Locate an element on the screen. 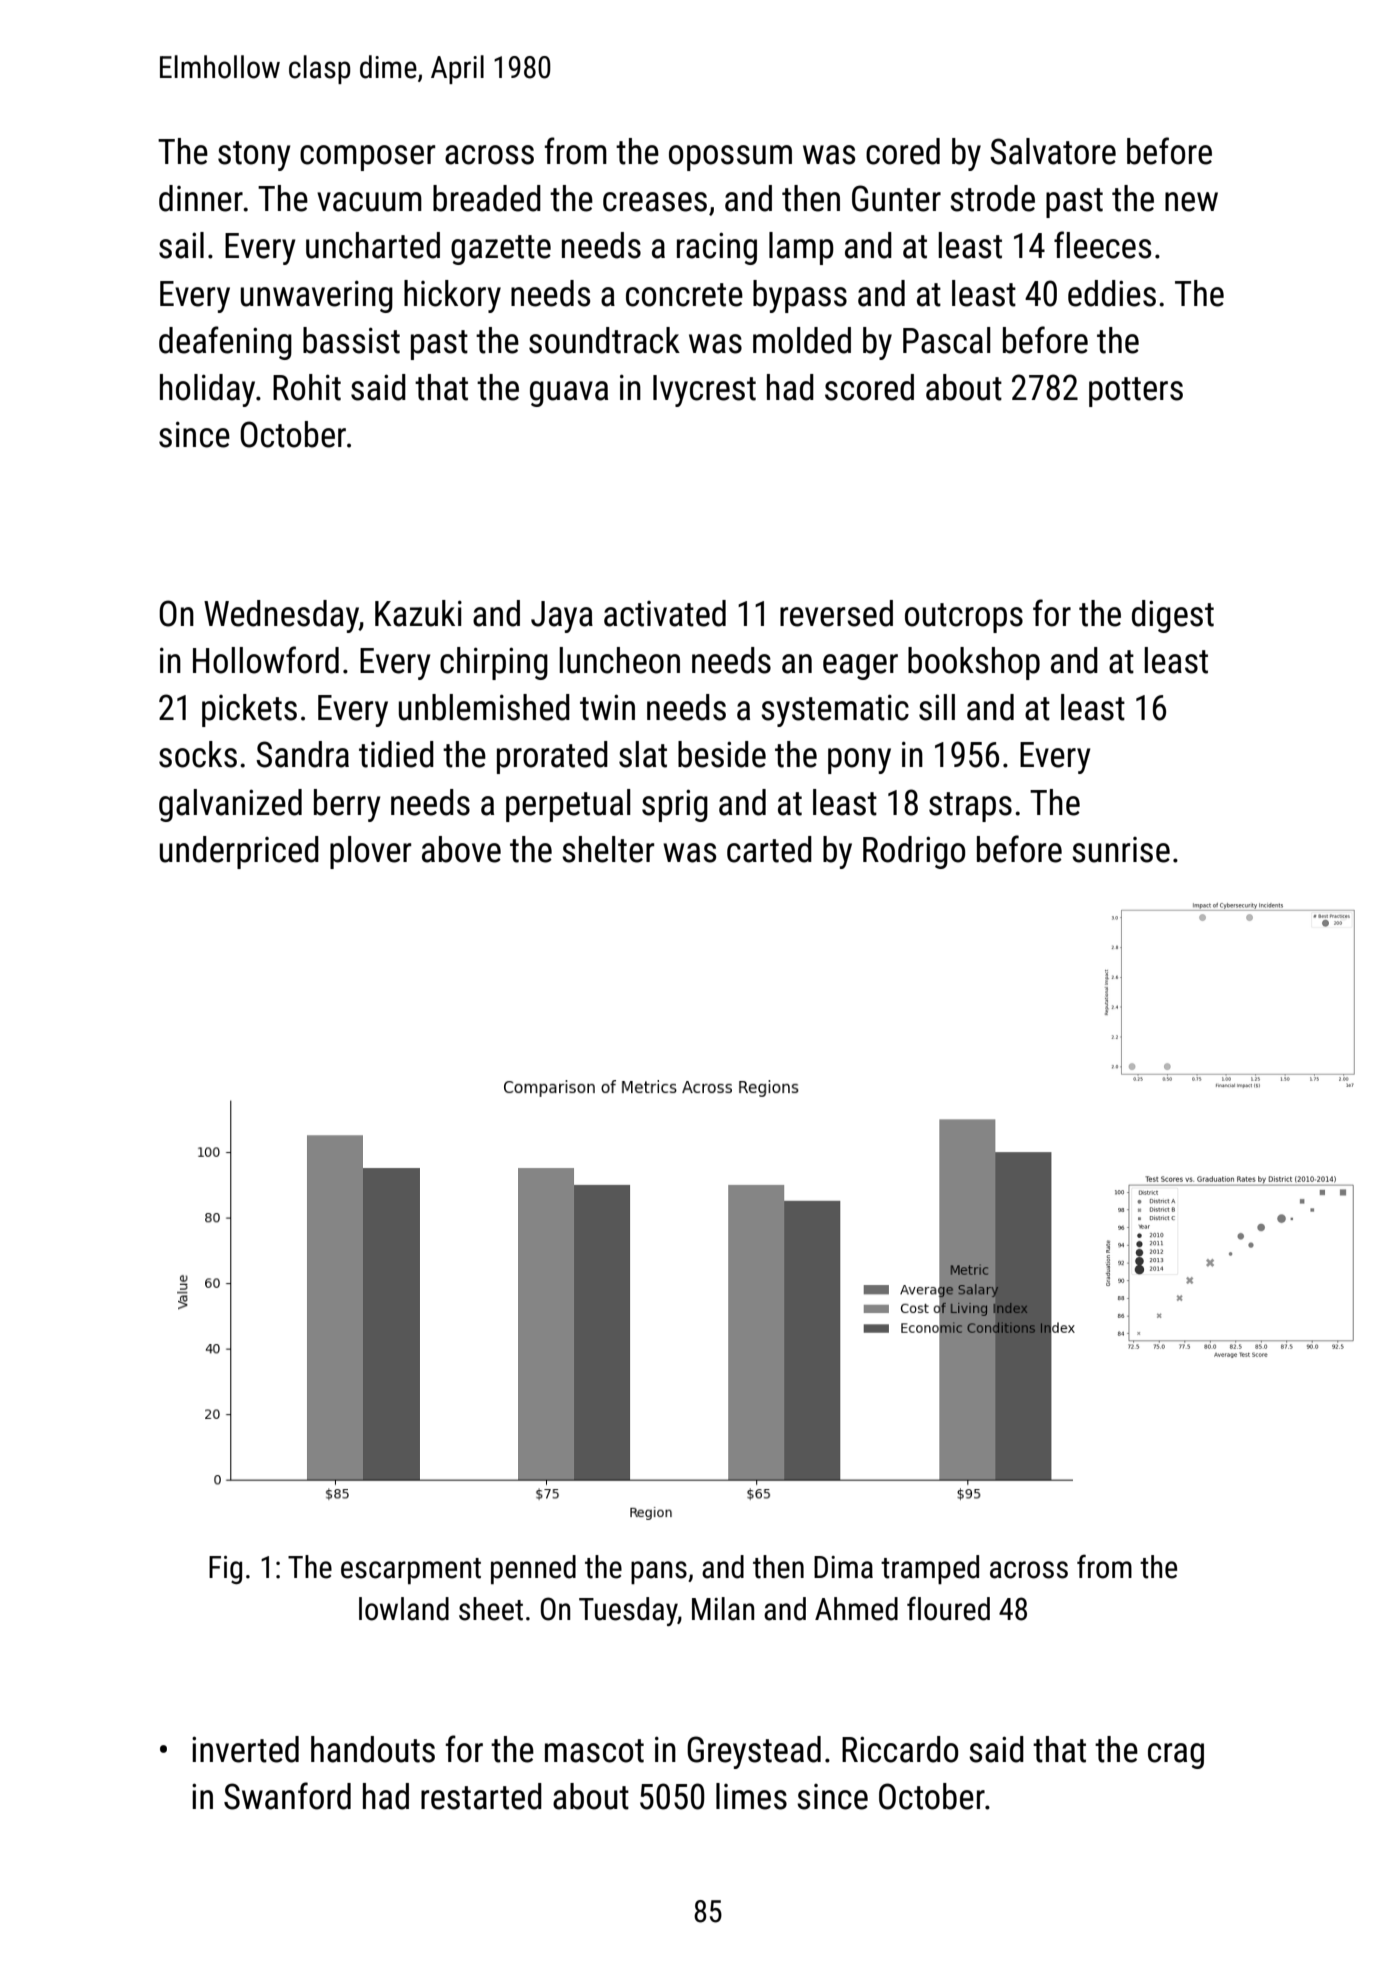 Image resolution: width=1386 pixels, height=1969 pixels. tramped is located at coordinates (930, 1569).
